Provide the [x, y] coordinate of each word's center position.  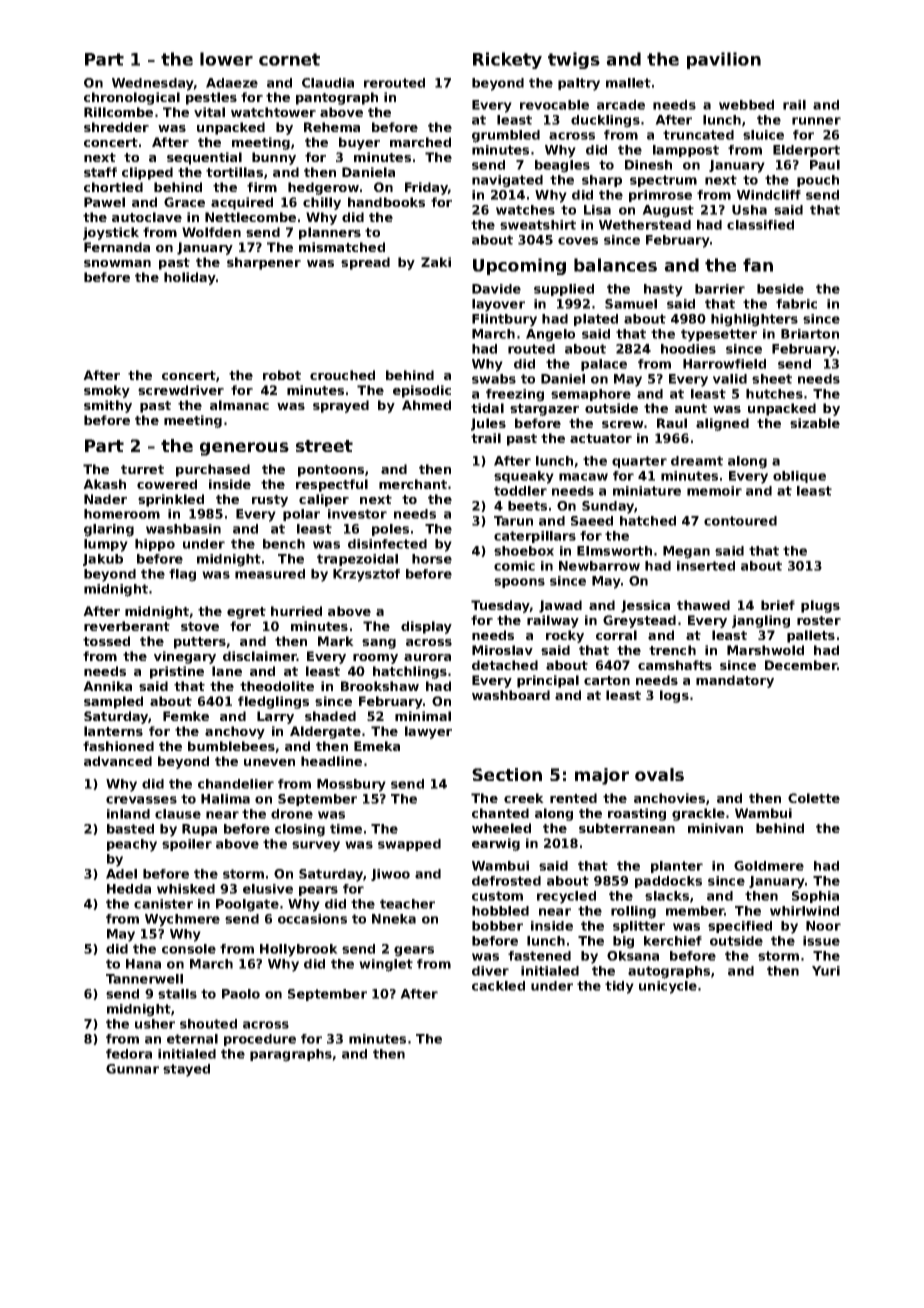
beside [780, 289]
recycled [566, 897]
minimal [423, 716]
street [324, 446]
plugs [820, 606]
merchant [413, 484]
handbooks [386, 202]
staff [100, 172]
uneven [269, 762]
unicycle [668, 987]
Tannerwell [144, 979]
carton [607, 680]
